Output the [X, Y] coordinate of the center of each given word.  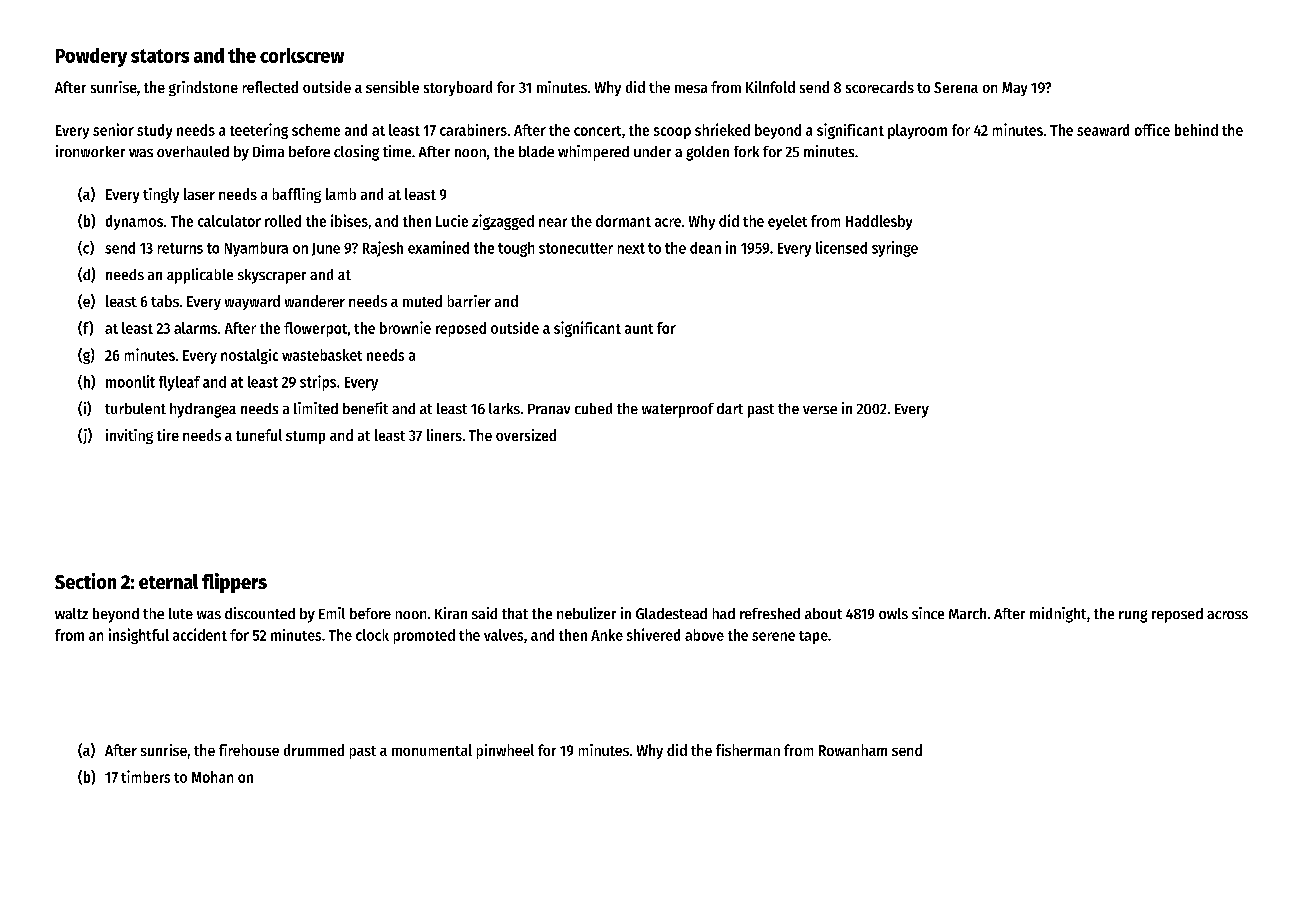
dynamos [134, 222]
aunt [639, 329]
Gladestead [671, 613]
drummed [314, 750]
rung [1133, 616]
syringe [895, 249]
